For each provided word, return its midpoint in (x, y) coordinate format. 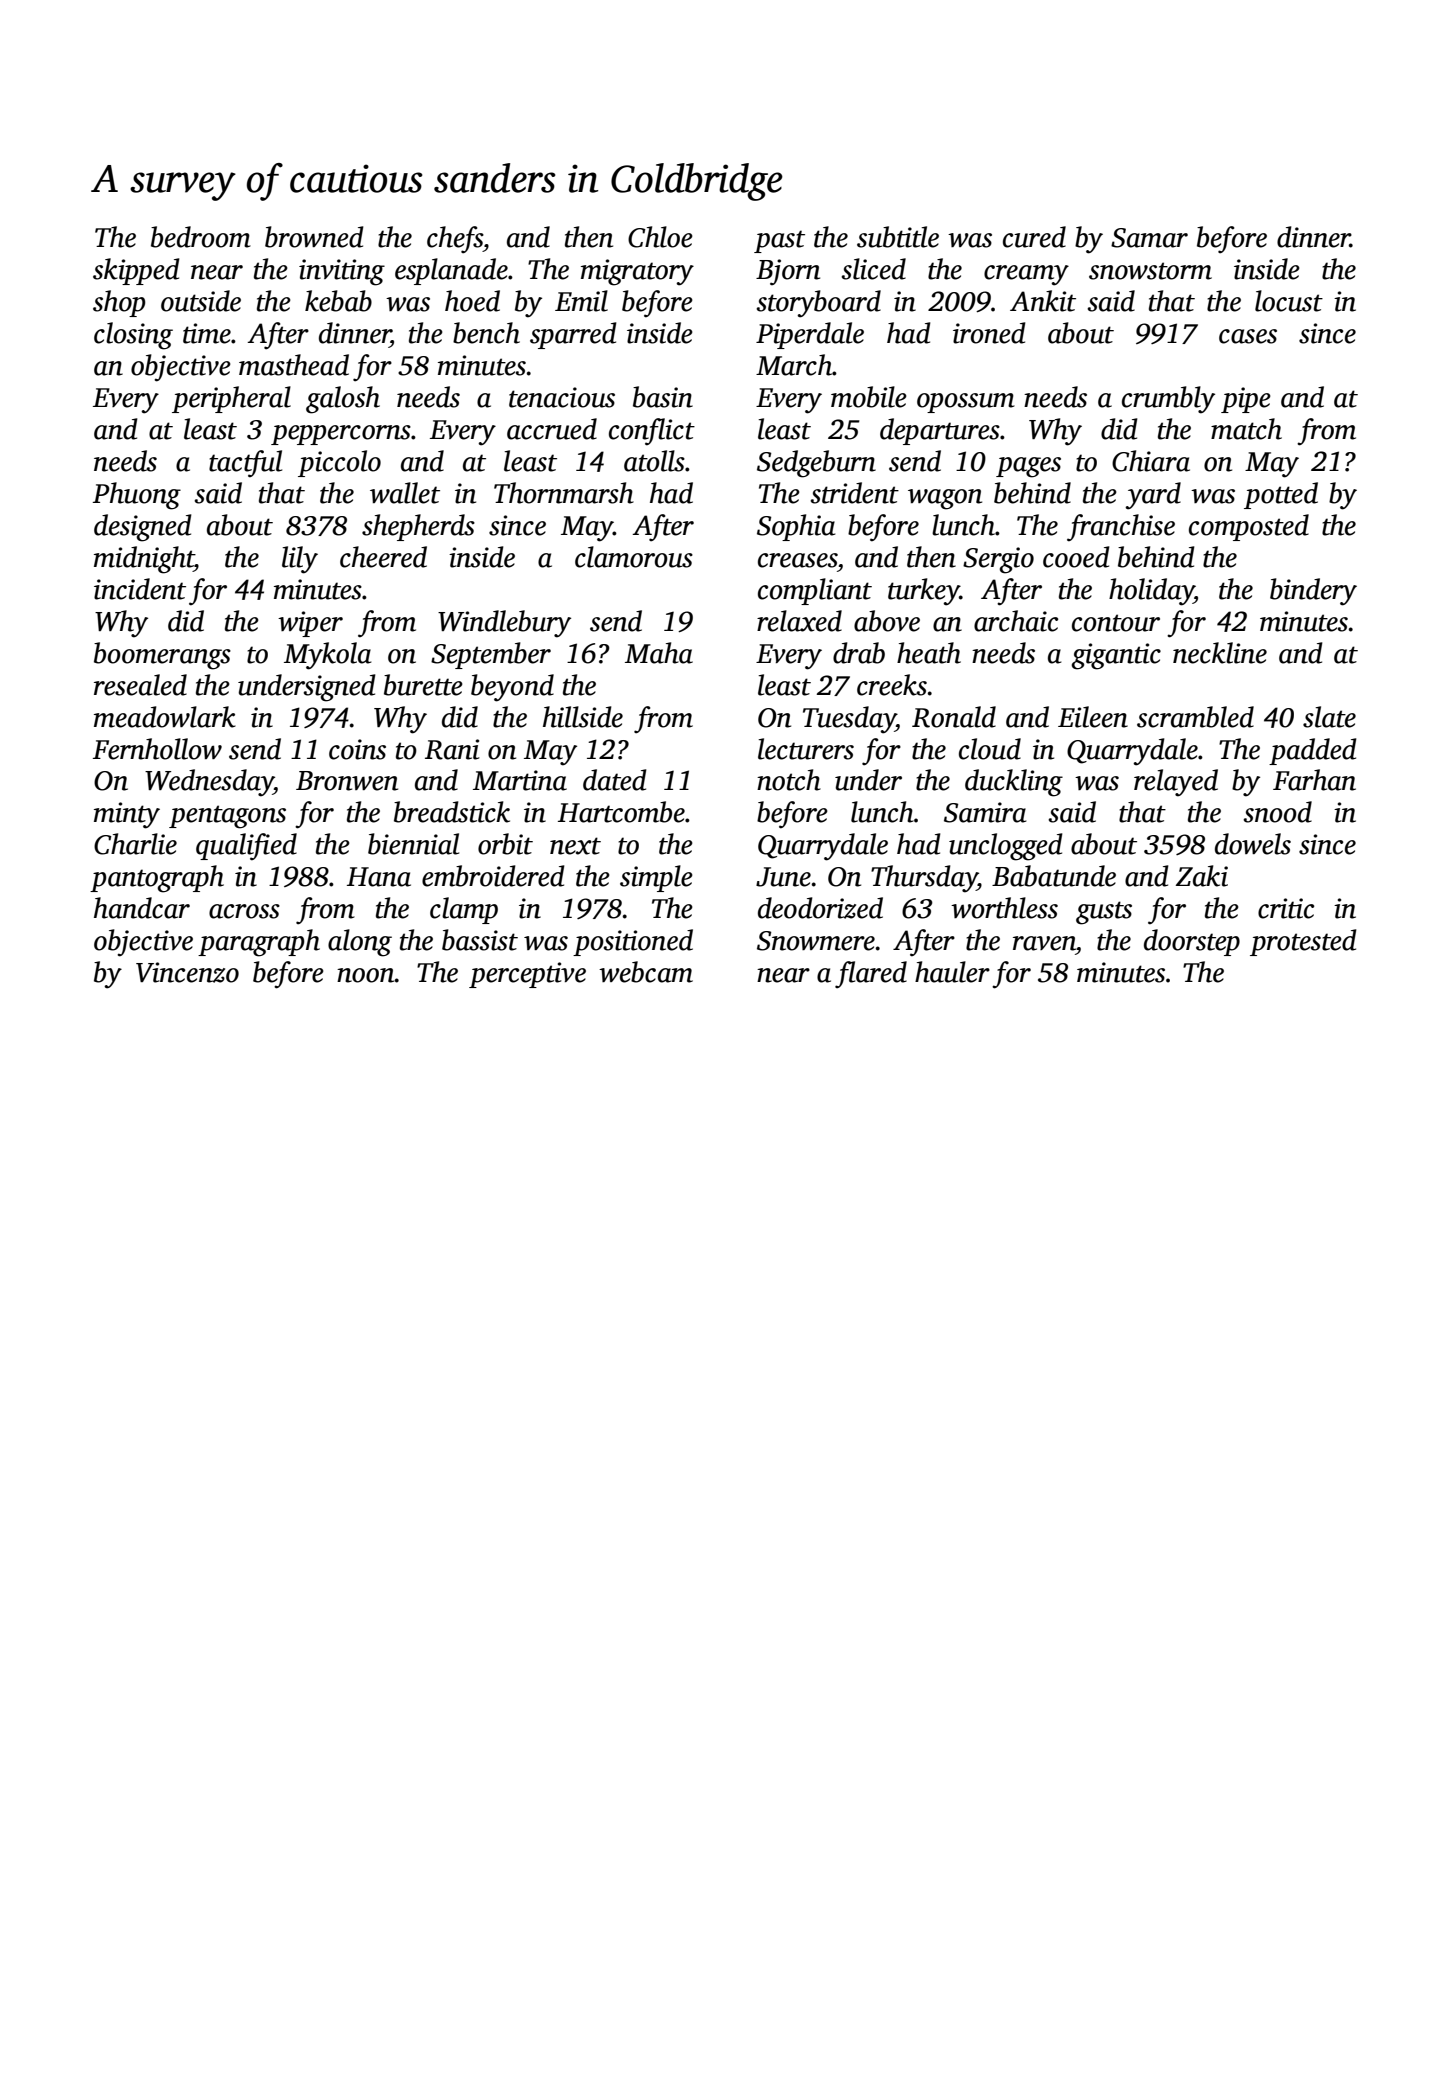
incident (140, 589)
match (1246, 429)
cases (1248, 336)
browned (314, 237)
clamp (464, 910)
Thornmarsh (564, 493)
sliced (873, 269)
